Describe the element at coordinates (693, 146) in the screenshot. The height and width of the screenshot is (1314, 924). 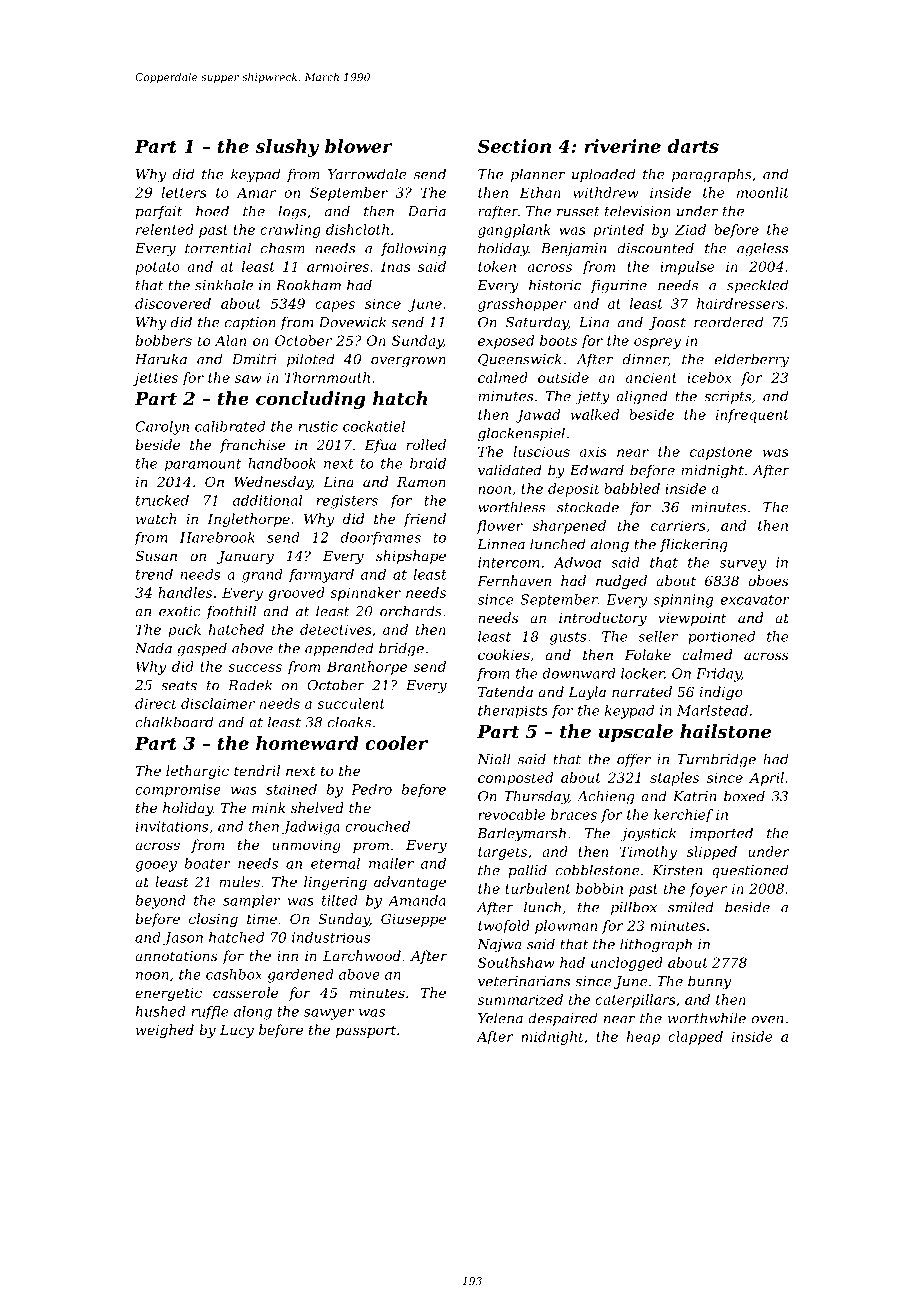
I see `darts` at that location.
